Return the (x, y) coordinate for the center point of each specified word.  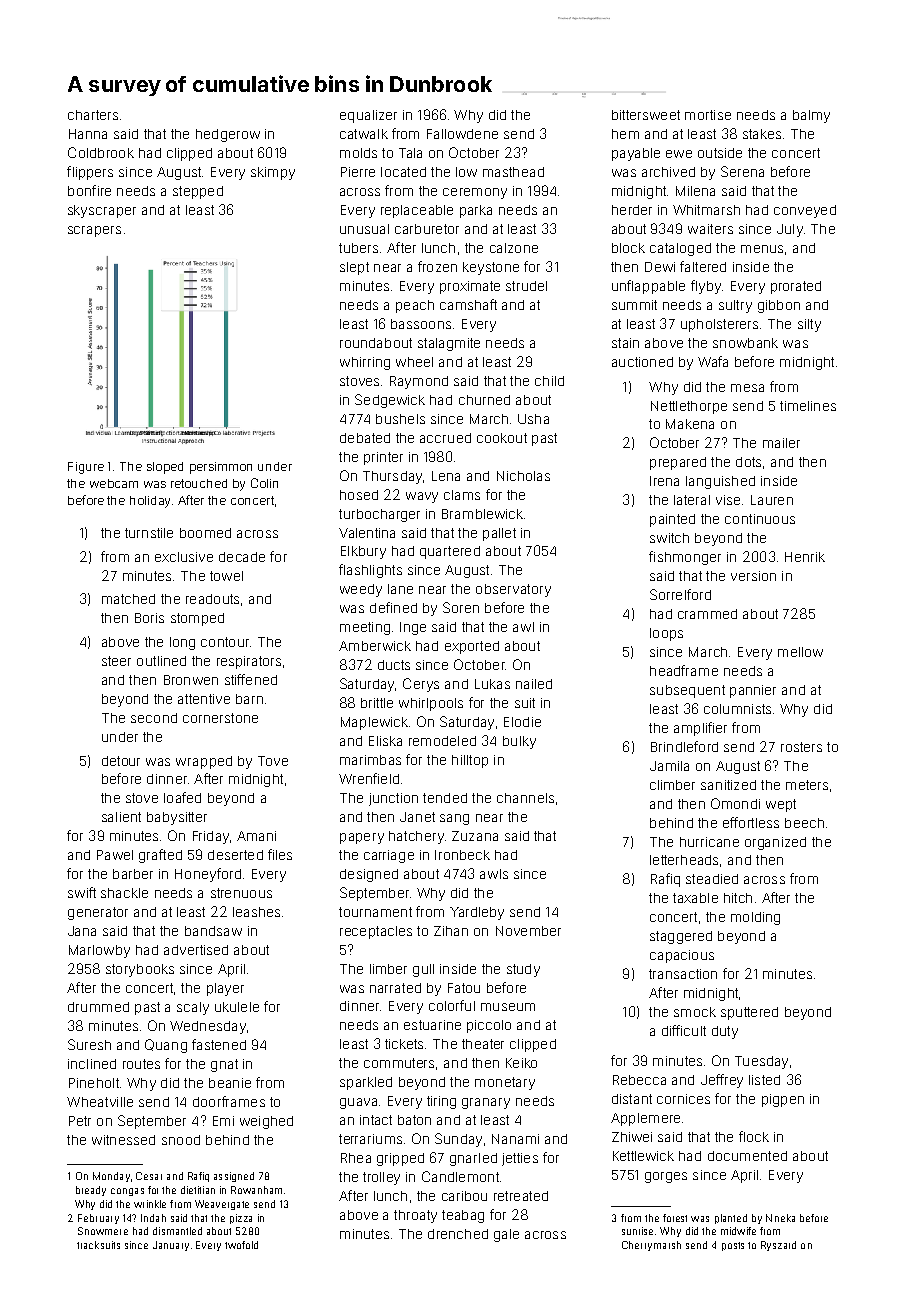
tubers (358, 248)
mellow (800, 652)
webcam (114, 483)
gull (423, 970)
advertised (196, 950)
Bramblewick (482, 514)
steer (116, 661)
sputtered (749, 1013)
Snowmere (103, 1231)
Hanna (88, 134)
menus (762, 249)
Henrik (805, 557)
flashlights (370, 571)
